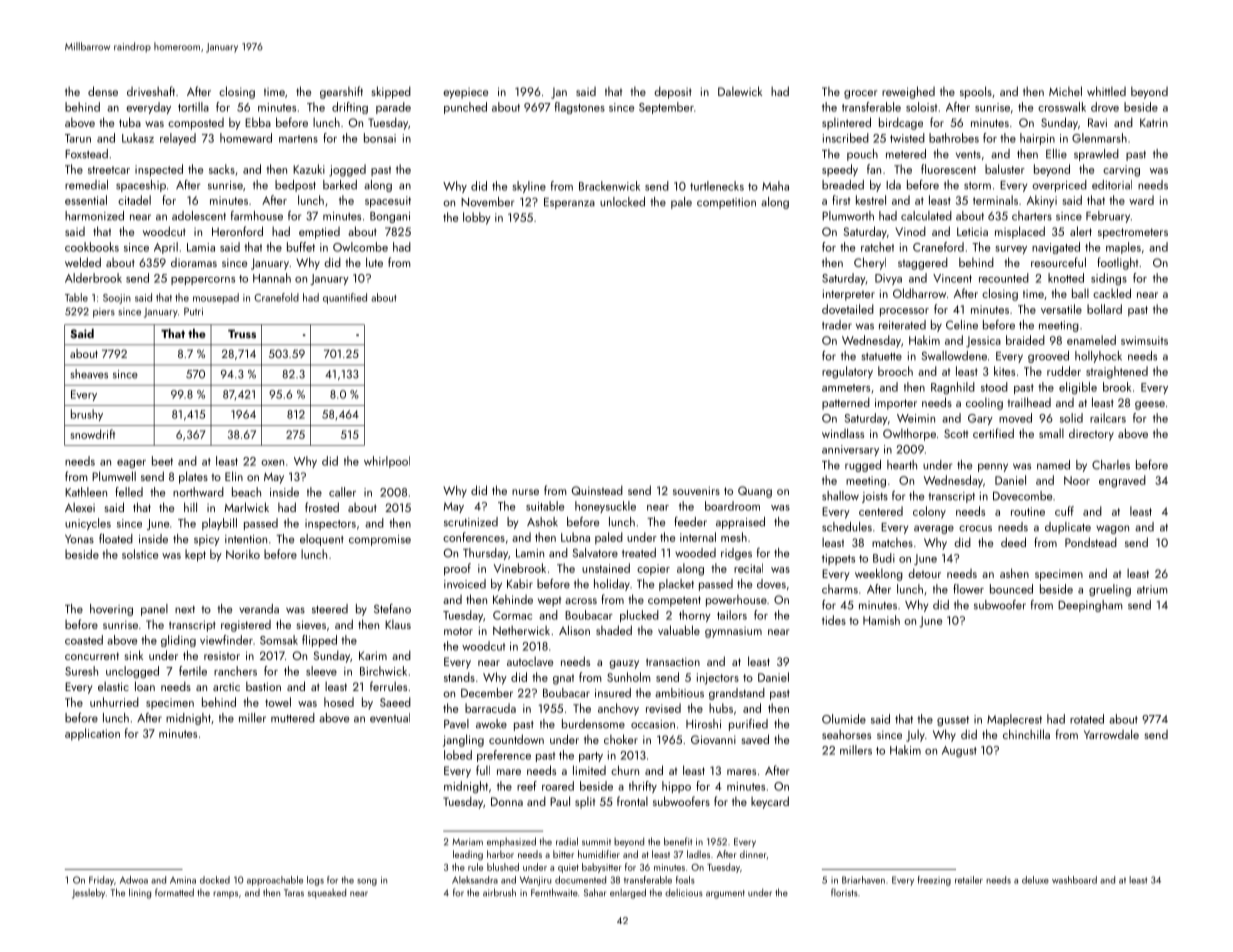 Image resolution: width=1233 pixels, height=952 pixels. What do you see at coordinates (924, 573) in the document?
I see `detour` at bounding box center [924, 573].
